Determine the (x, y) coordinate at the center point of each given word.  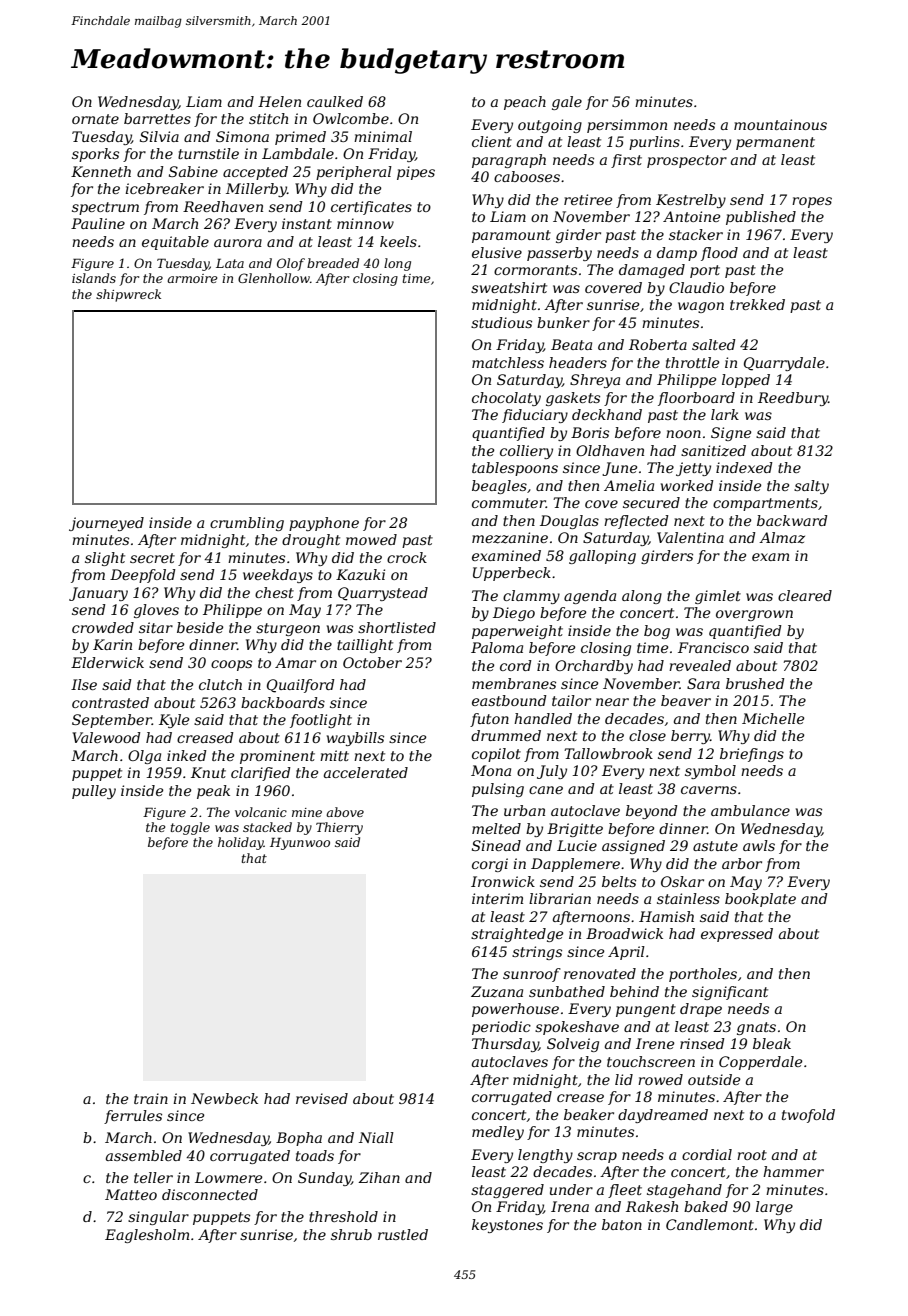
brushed (755, 683)
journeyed (106, 524)
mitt (334, 755)
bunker (563, 322)
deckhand (607, 414)
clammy (531, 597)
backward (792, 520)
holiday (241, 843)
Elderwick (107, 662)
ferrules (133, 1117)
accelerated (366, 772)
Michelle (773, 718)
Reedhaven (223, 206)
